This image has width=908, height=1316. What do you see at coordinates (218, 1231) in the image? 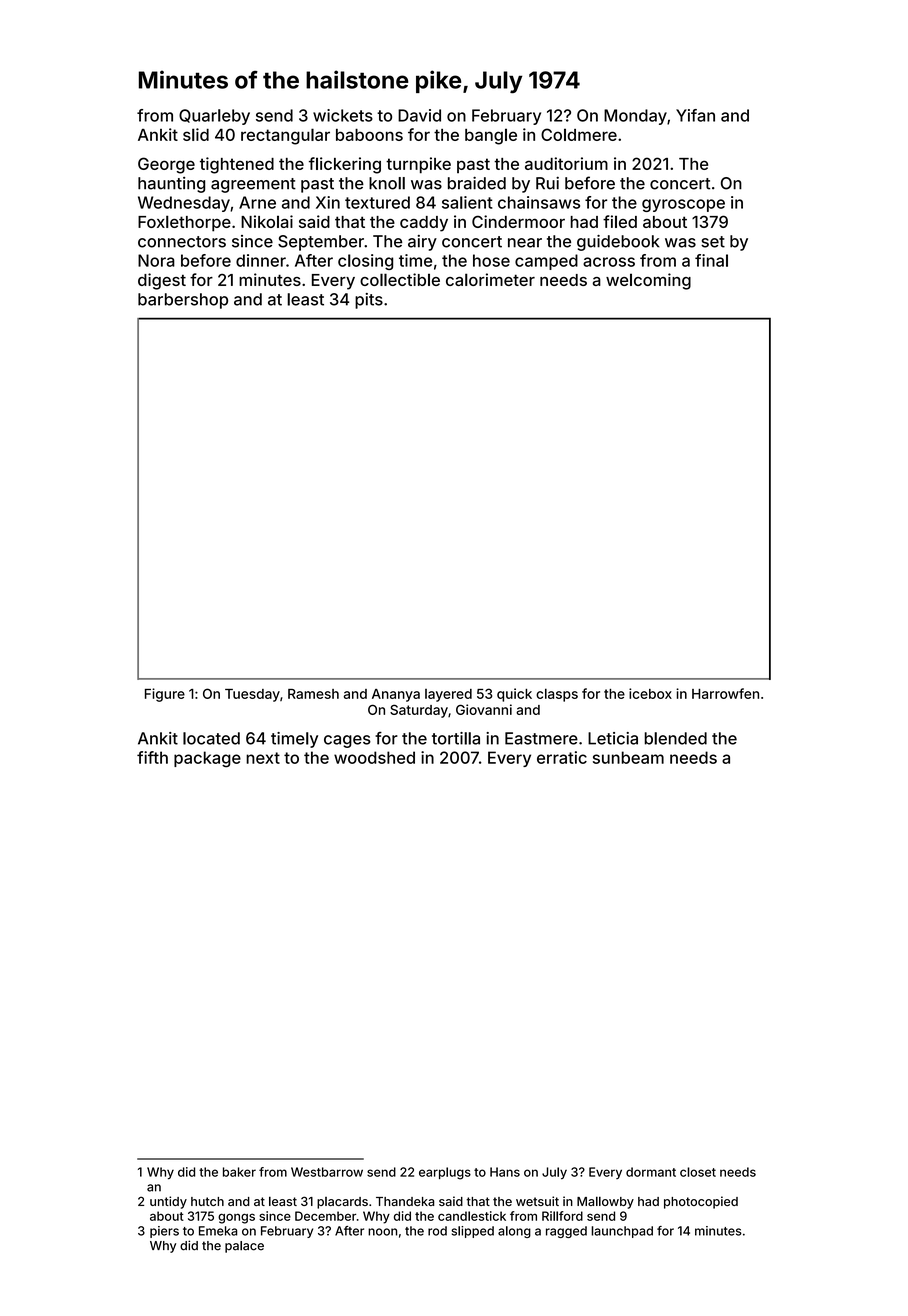
I see `Emeka` at bounding box center [218, 1231].
